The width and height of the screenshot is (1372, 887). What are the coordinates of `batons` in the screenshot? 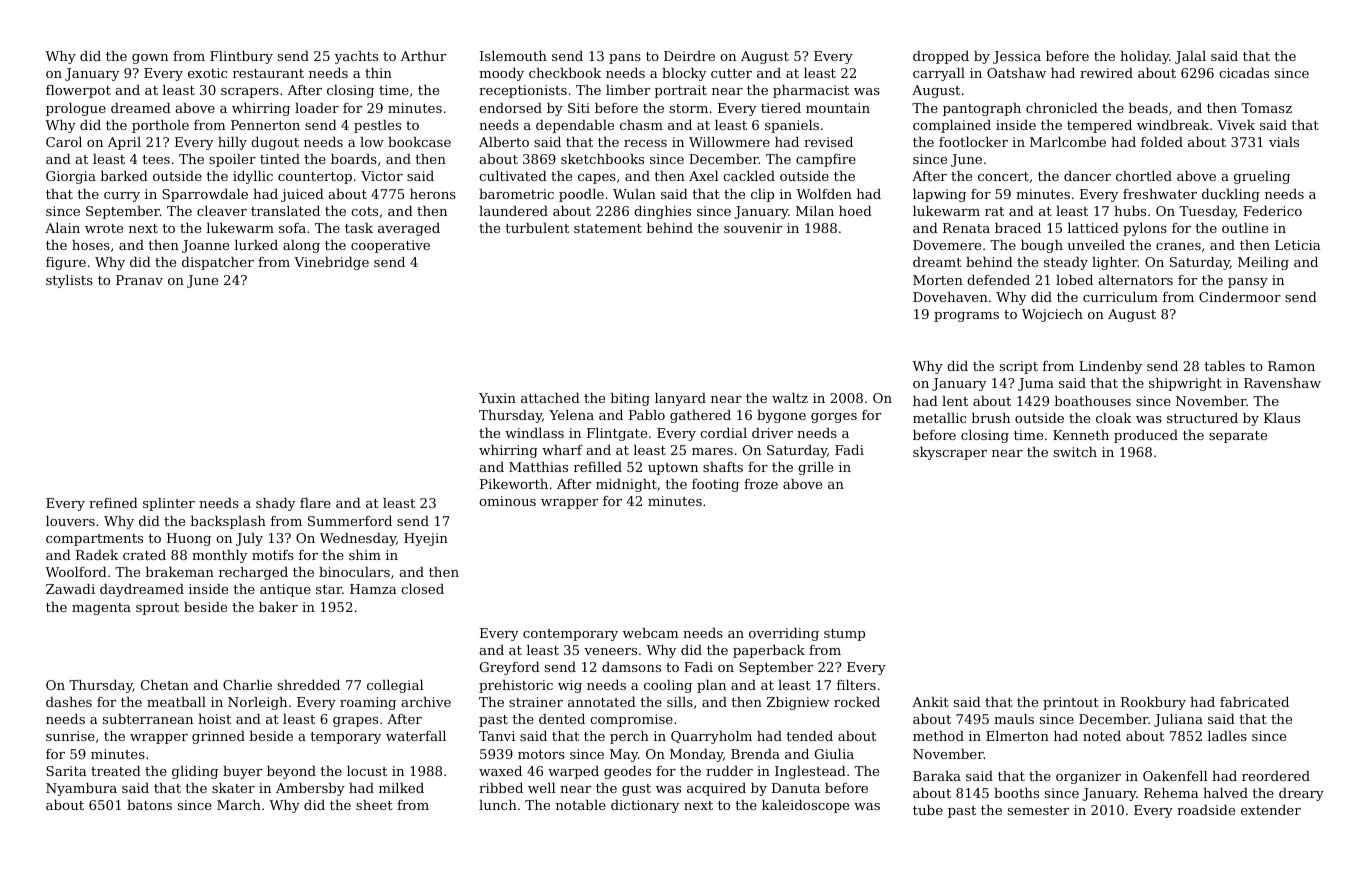 It's located at (149, 805).
